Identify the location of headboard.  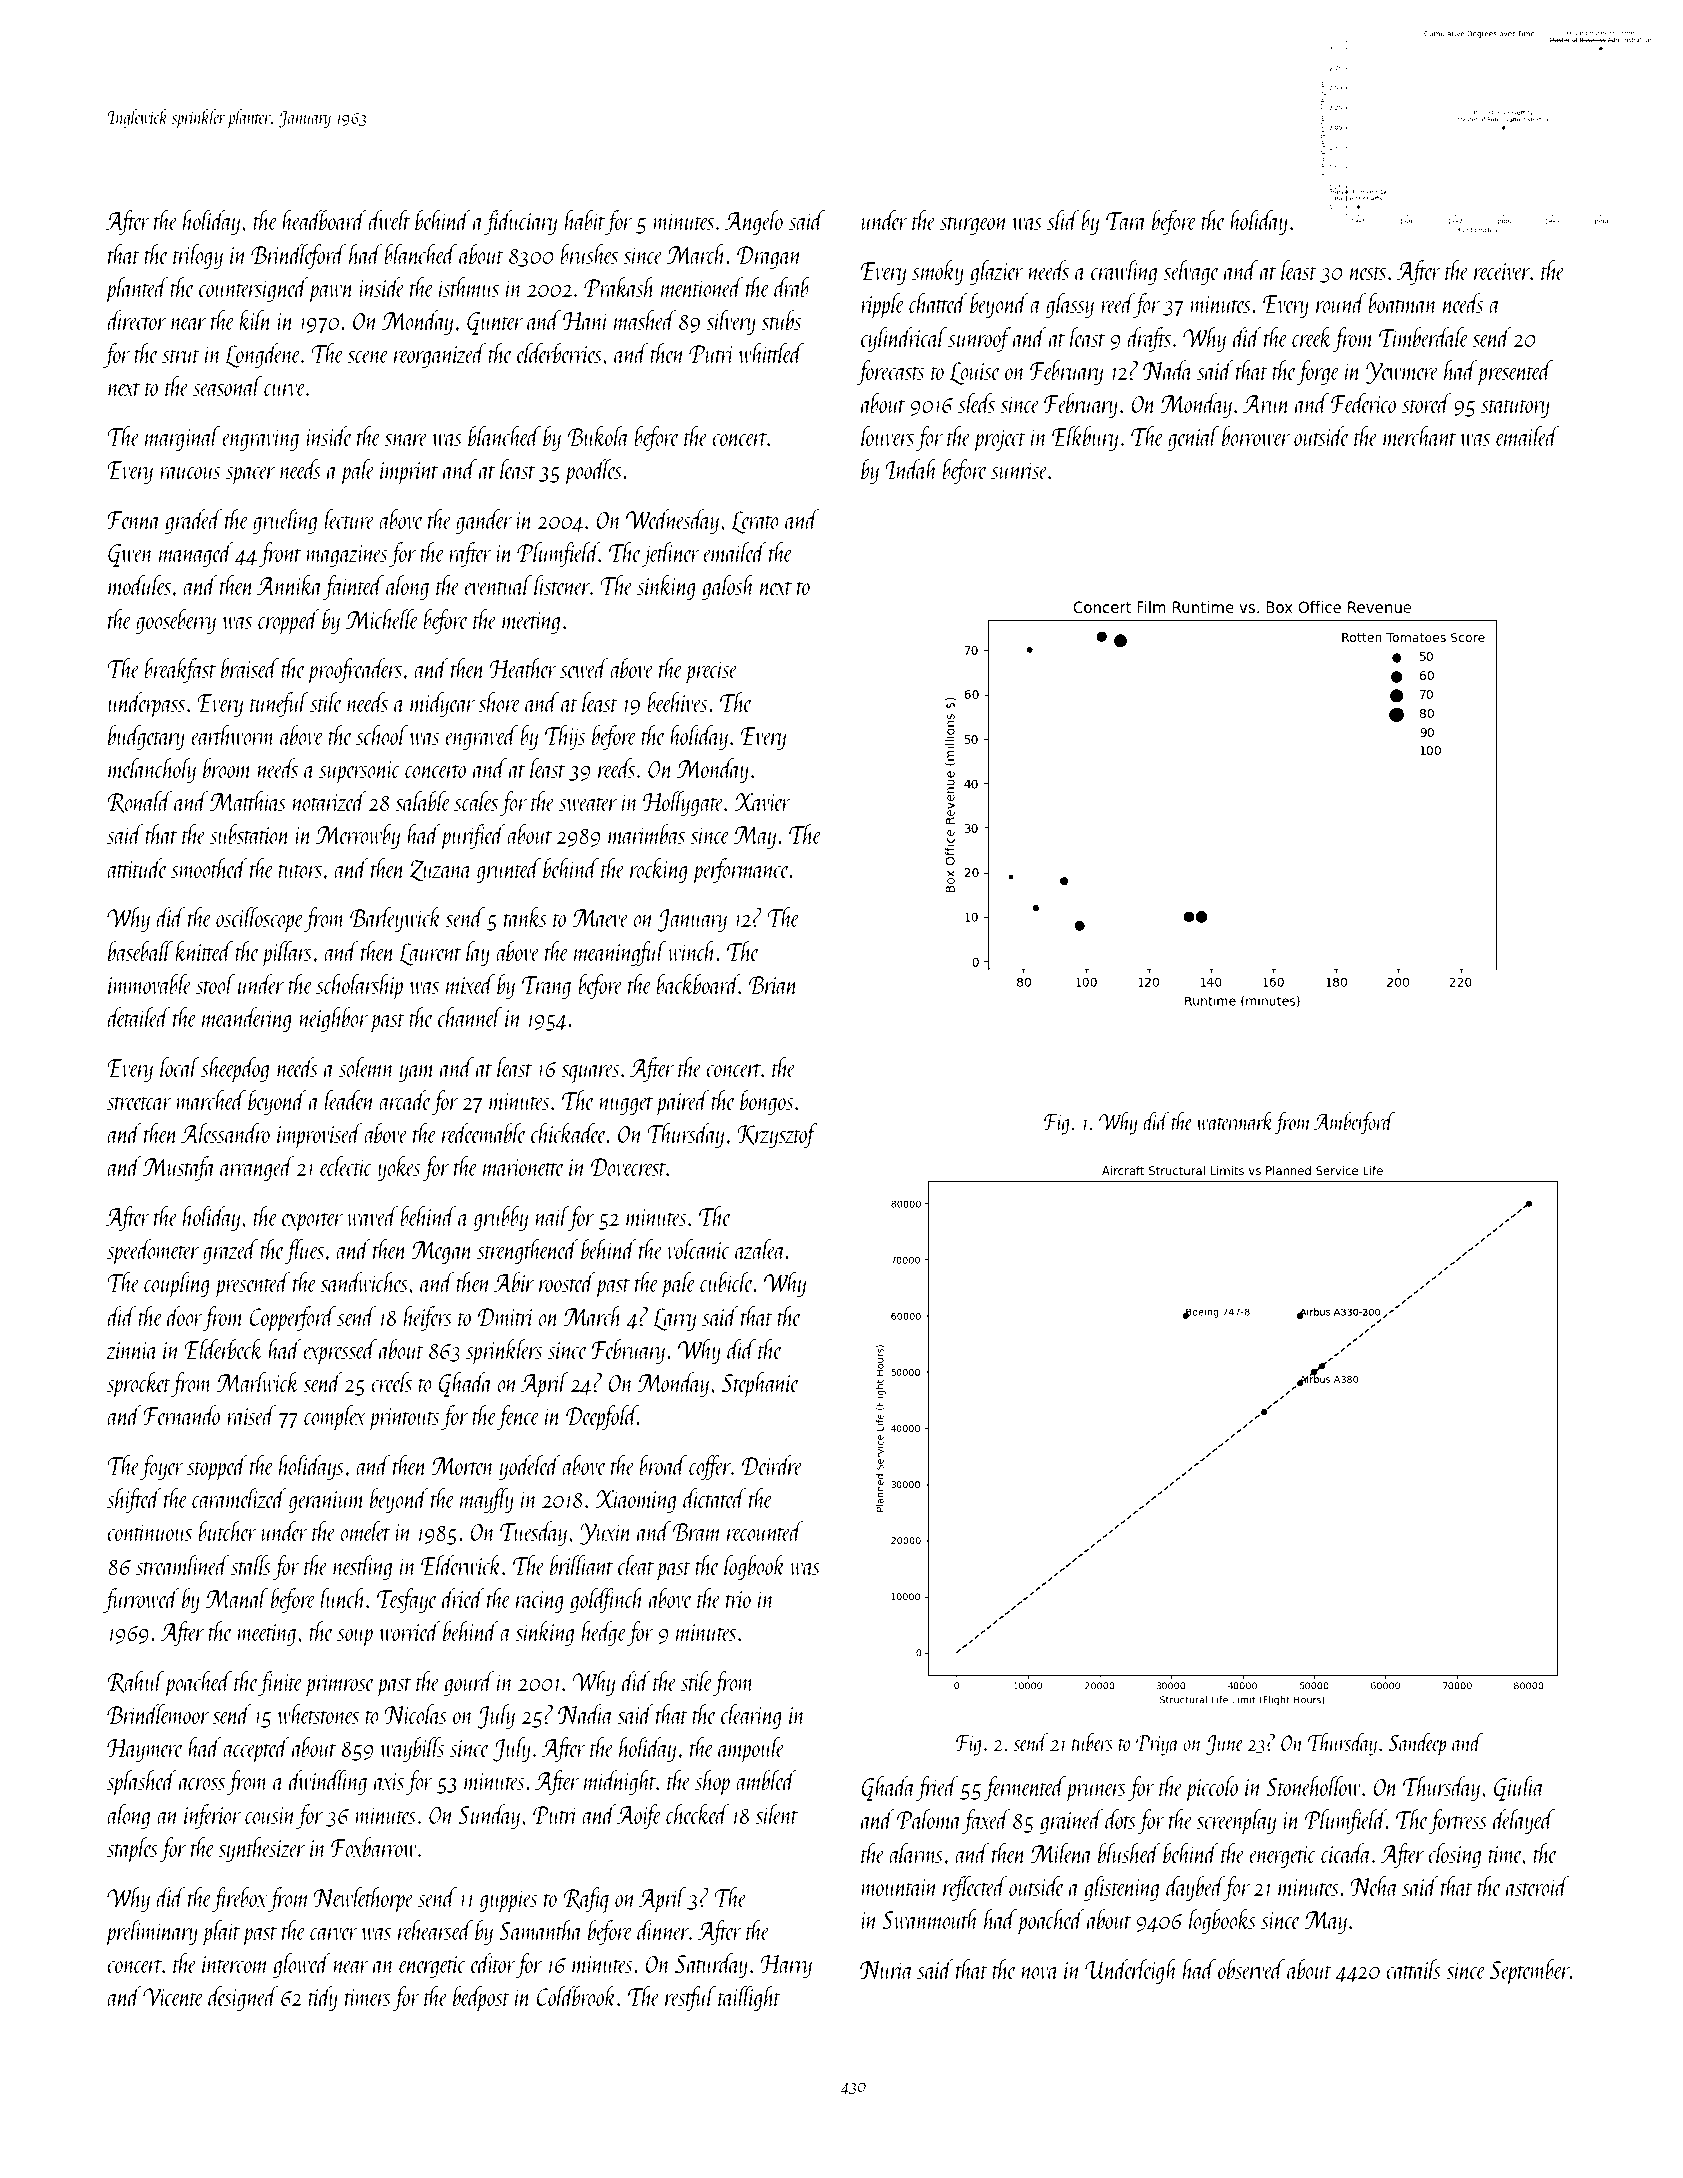
(324, 220).
